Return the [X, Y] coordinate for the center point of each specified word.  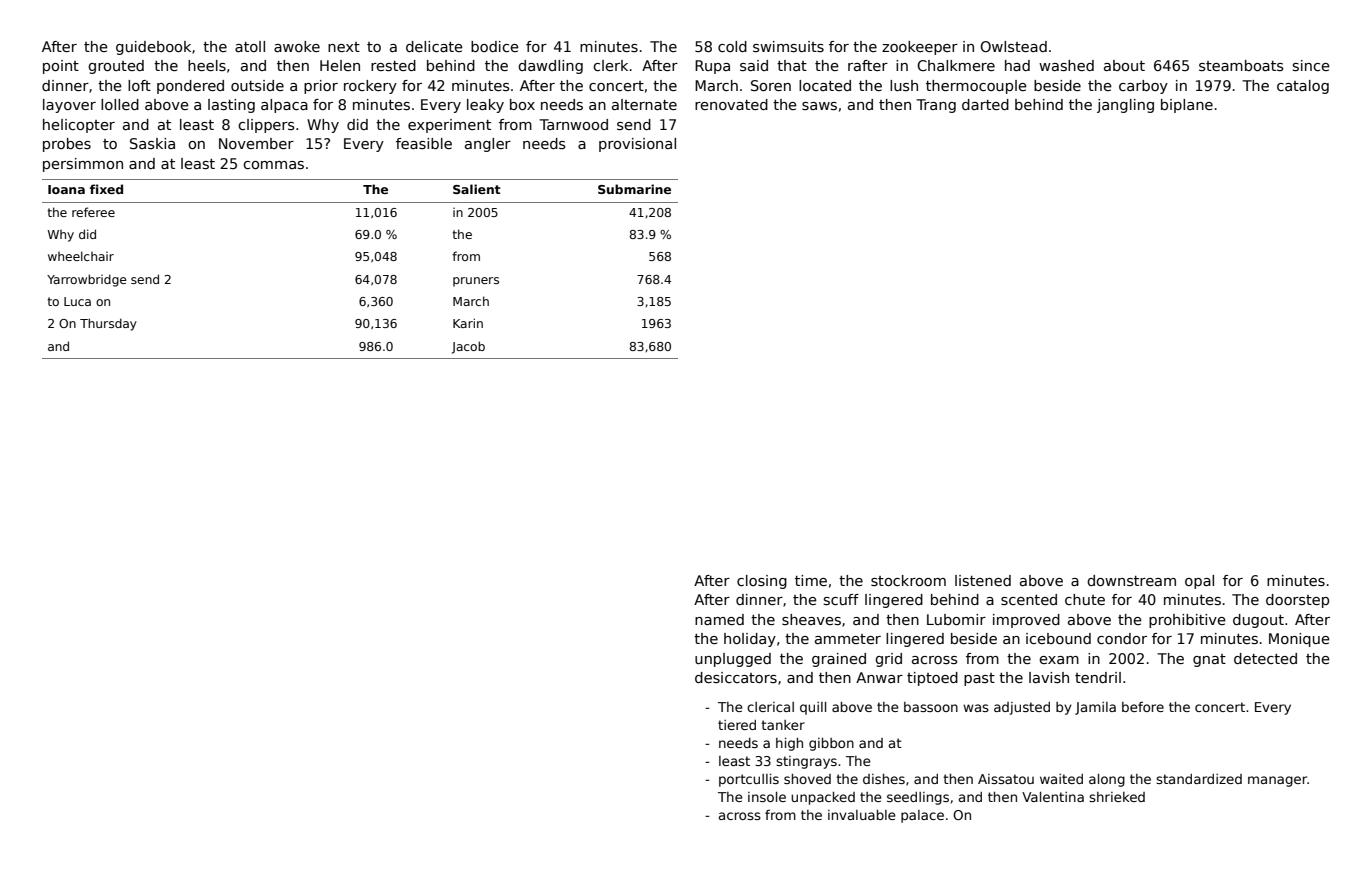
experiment [449, 126]
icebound [1058, 638]
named [719, 619]
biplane [1187, 106]
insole [767, 797]
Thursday [108, 324]
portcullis [749, 780]
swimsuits [788, 46]
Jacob [468, 347]
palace [922, 816]
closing [762, 582]
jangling [1125, 106]
